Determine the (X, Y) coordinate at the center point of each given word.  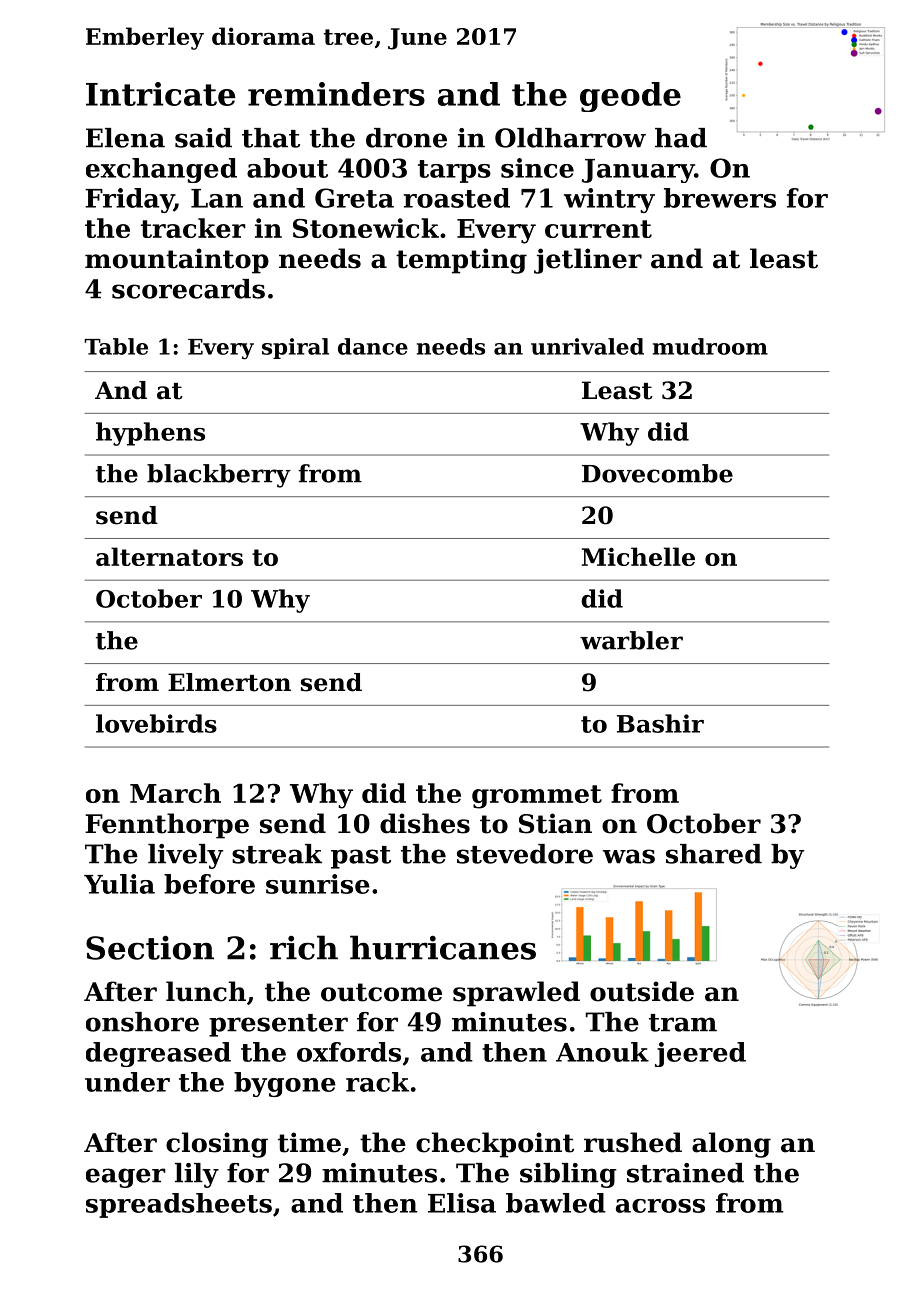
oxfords (349, 1052)
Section (150, 948)
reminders (336, 94)
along (731, 1145)
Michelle (638, 556)
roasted (457, 198)
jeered (700, 1054)
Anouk (602, 1052)
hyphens (150, 434)
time (309, 1142)
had (681, 138)
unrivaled (587, 346)
